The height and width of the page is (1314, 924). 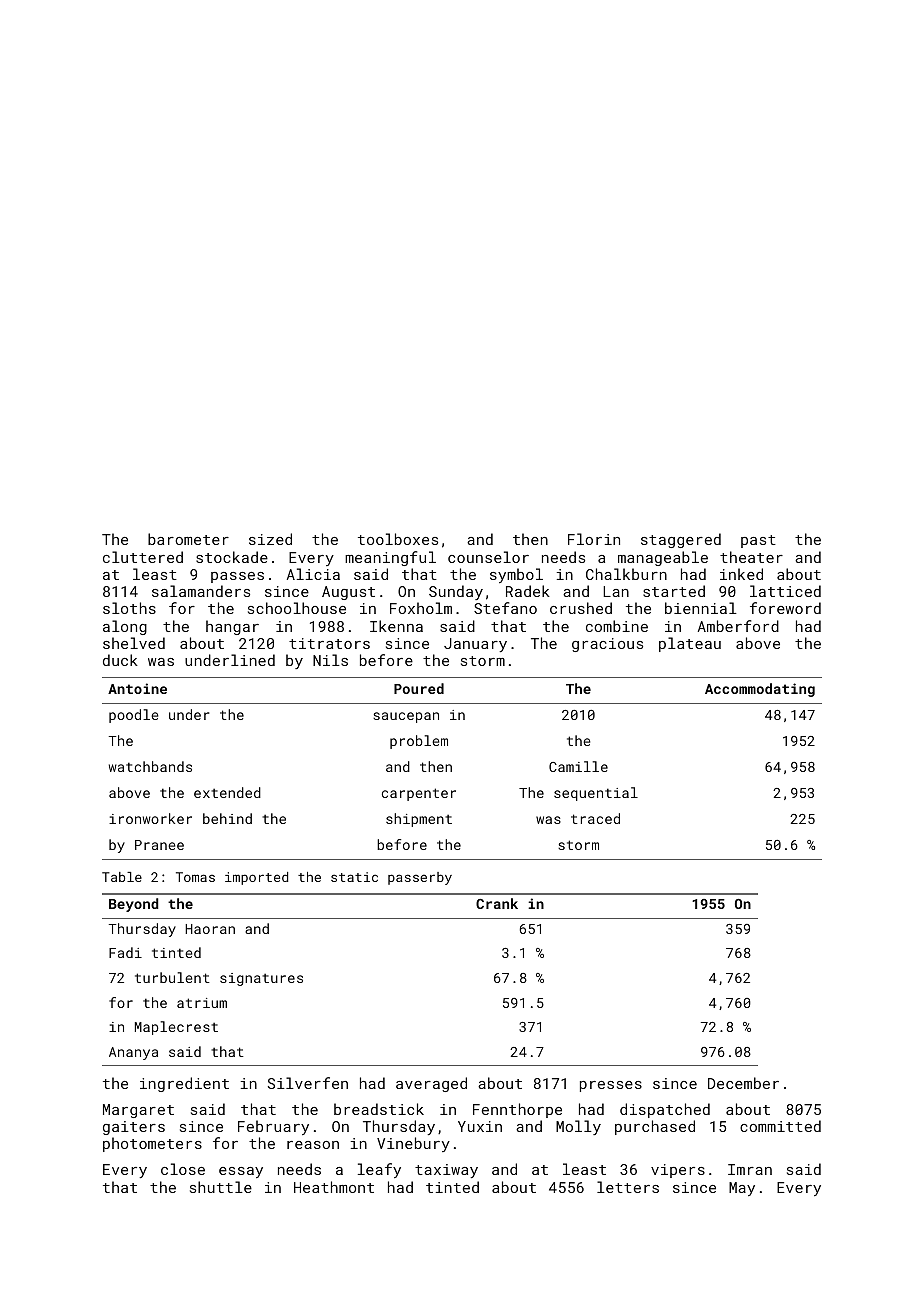 I want to click on carpenter, so click(x=419, y=794).
